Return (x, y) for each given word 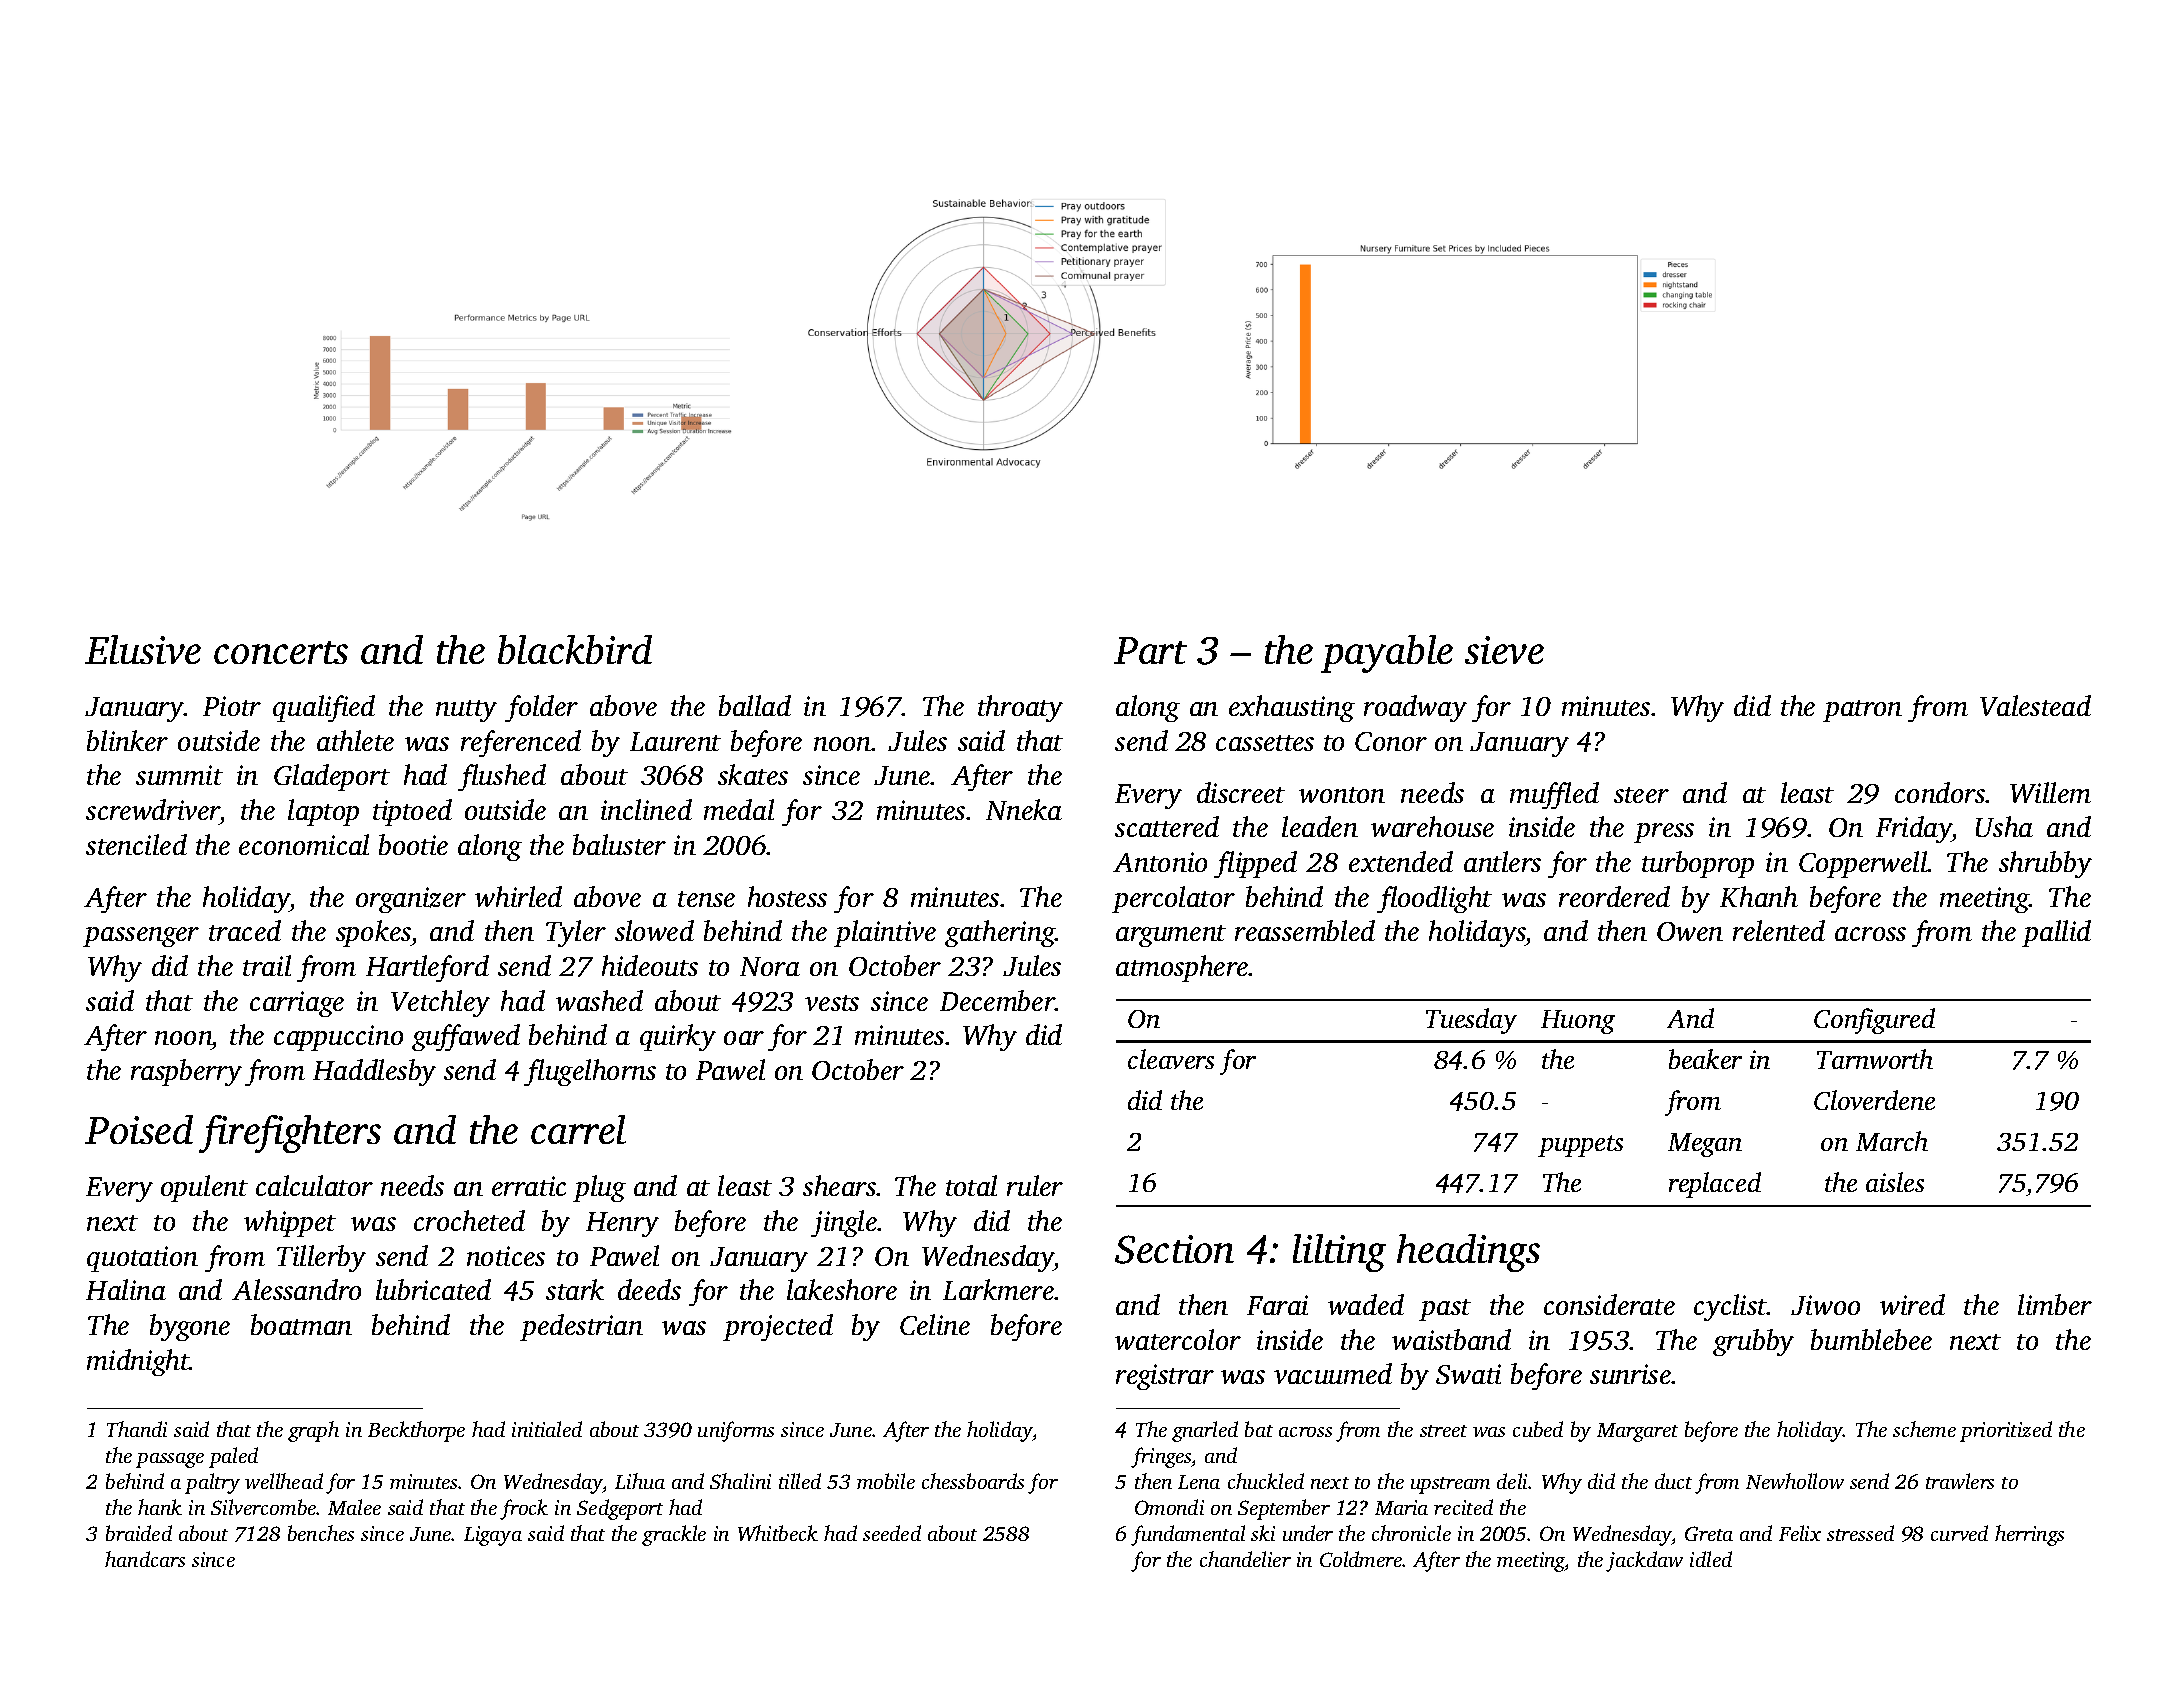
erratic (529, 1186)
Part (1150, 650)
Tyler (576, 933)
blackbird (575, 649)
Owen (1690, 931)
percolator (1173, 899)
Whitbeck (778, 1533)
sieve (1504, 650)
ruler (1035, 1185)
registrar (1165, 1377)
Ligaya (493, 1536)
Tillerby (321, 1258)
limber (2055, 1304)
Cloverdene (1874, 1100)
